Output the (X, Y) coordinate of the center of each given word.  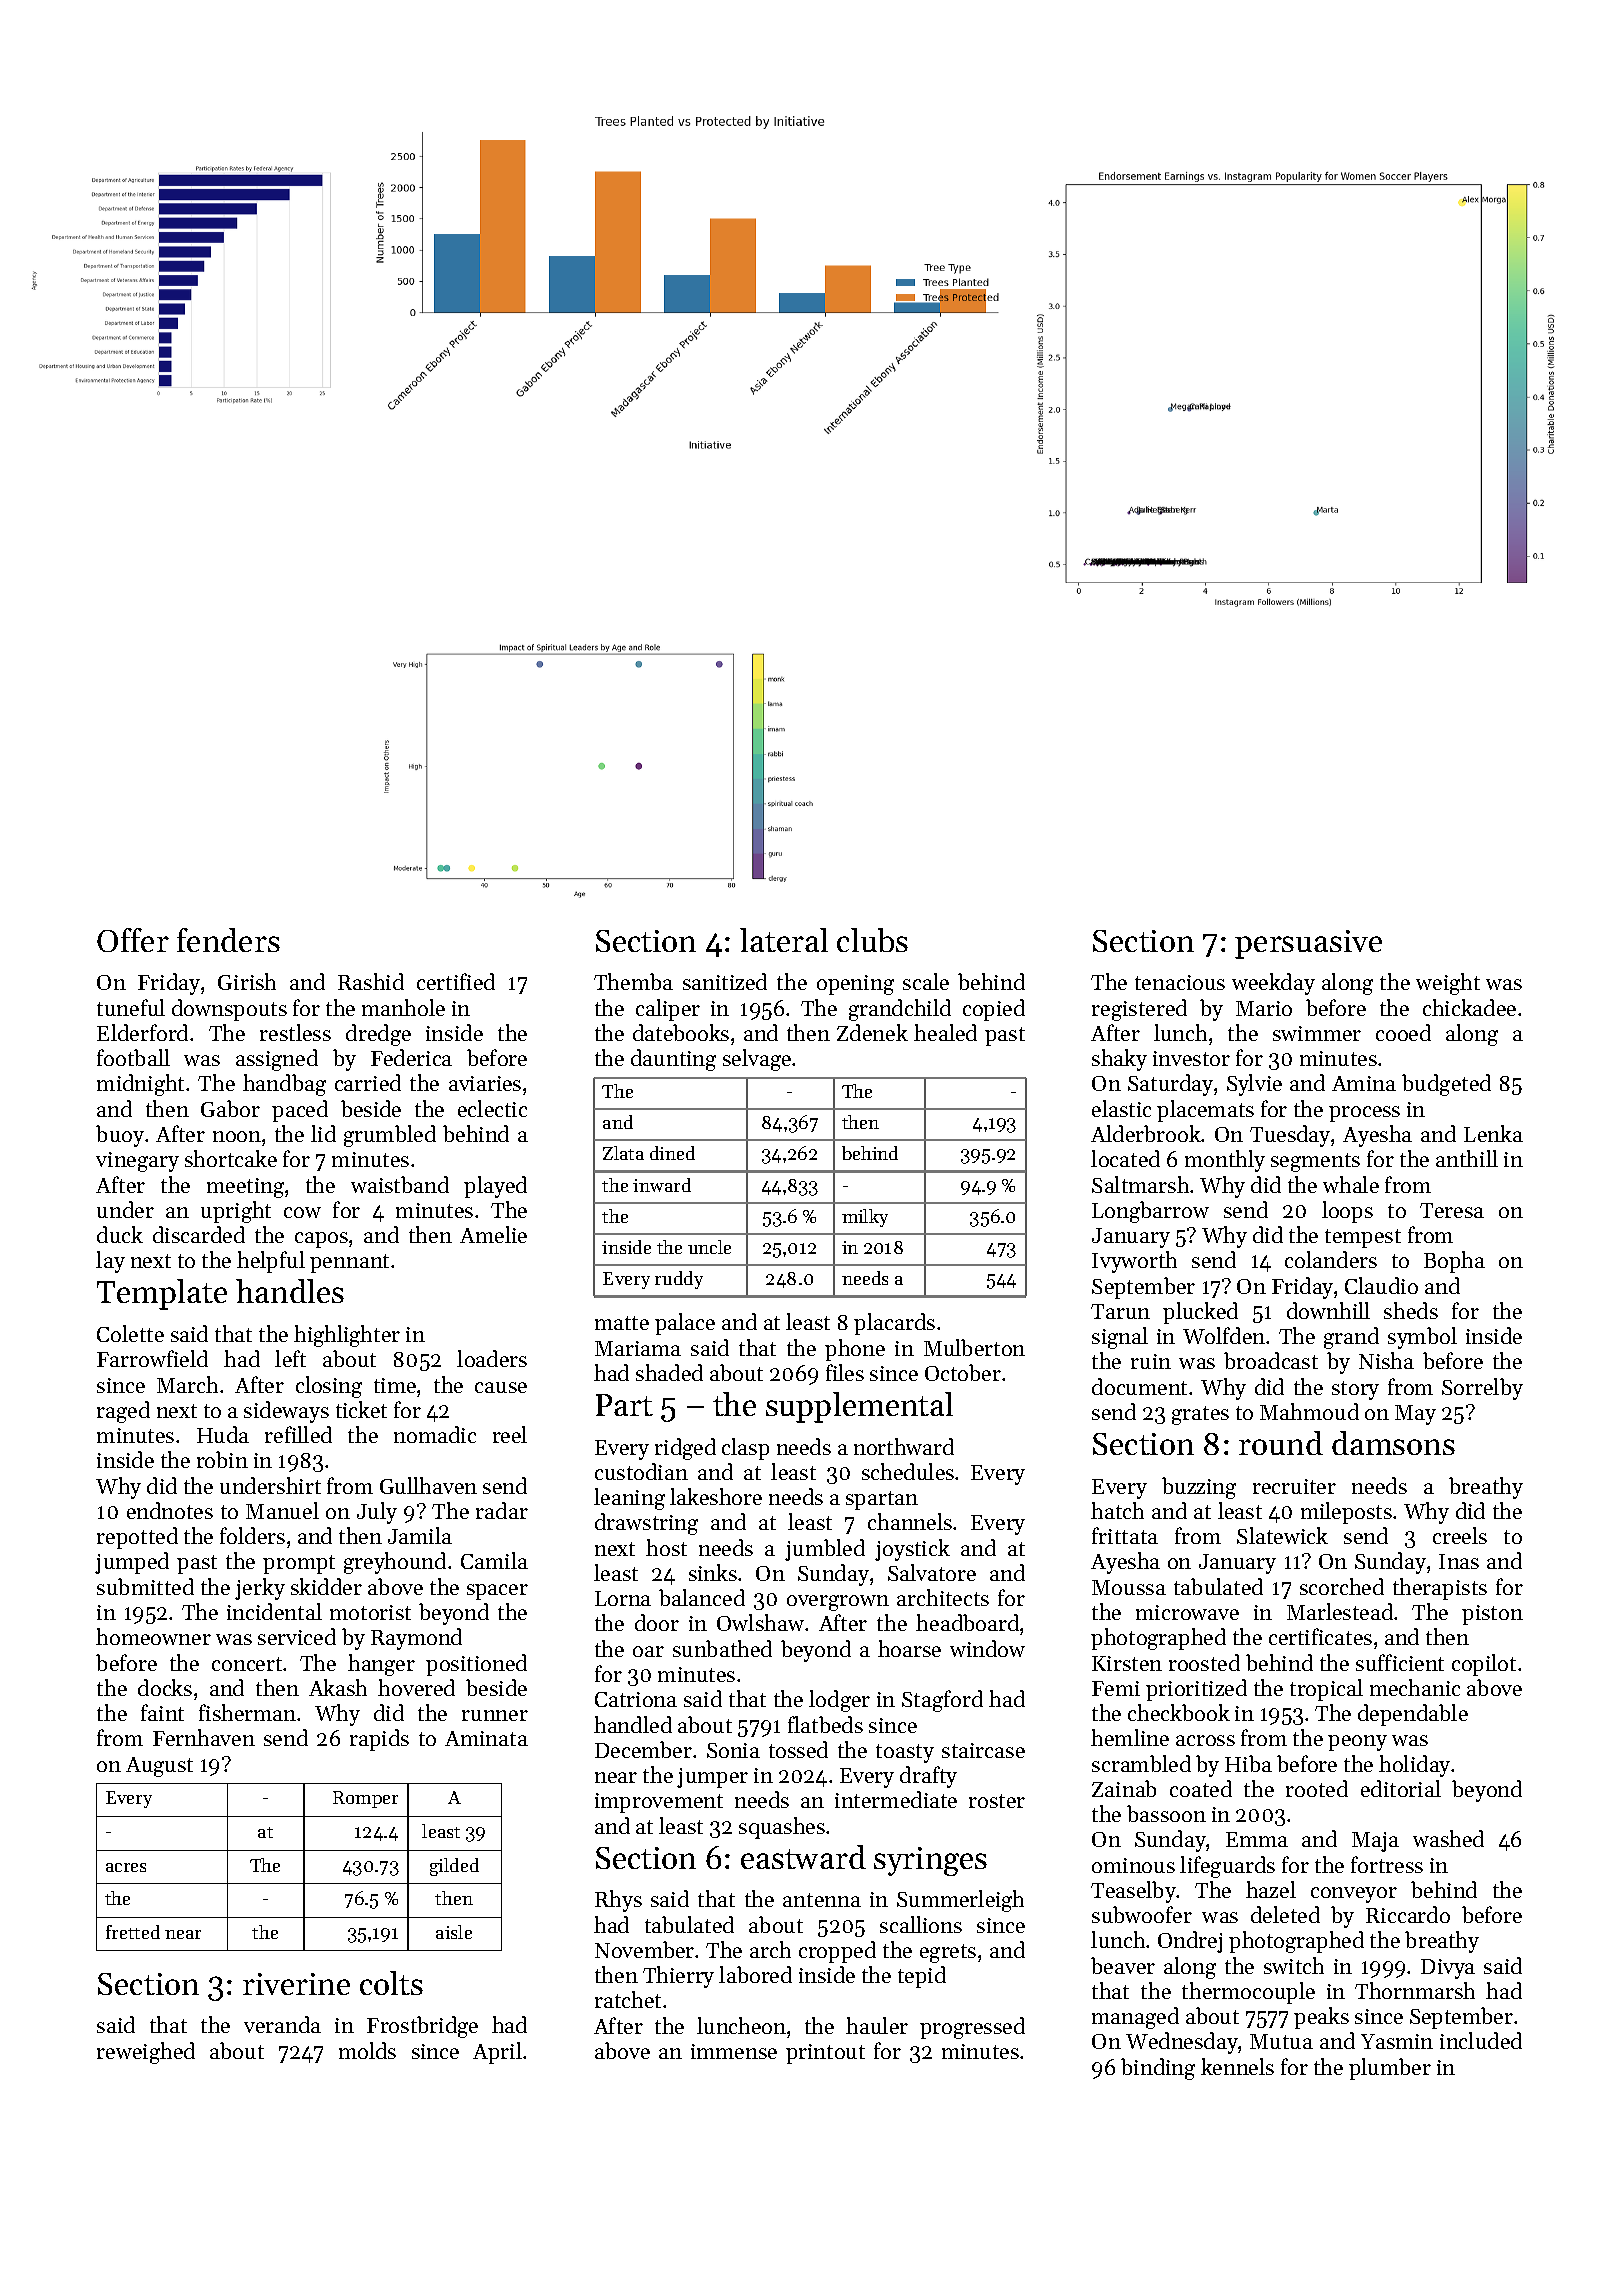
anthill (1467, 1158)
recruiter (1294, 1486)
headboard (967, 1622)
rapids (379, 1740)
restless (295, 1032)
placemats (1205, 1111)
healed (945, 1032)
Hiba (1248, 1763)
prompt (299, 1564)
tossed (798, 1749)
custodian (641, 1471)
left (290, 1358)
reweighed (146, 2053)
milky (865, 1218)
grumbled (390, 1136)
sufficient (1400, 1662)
